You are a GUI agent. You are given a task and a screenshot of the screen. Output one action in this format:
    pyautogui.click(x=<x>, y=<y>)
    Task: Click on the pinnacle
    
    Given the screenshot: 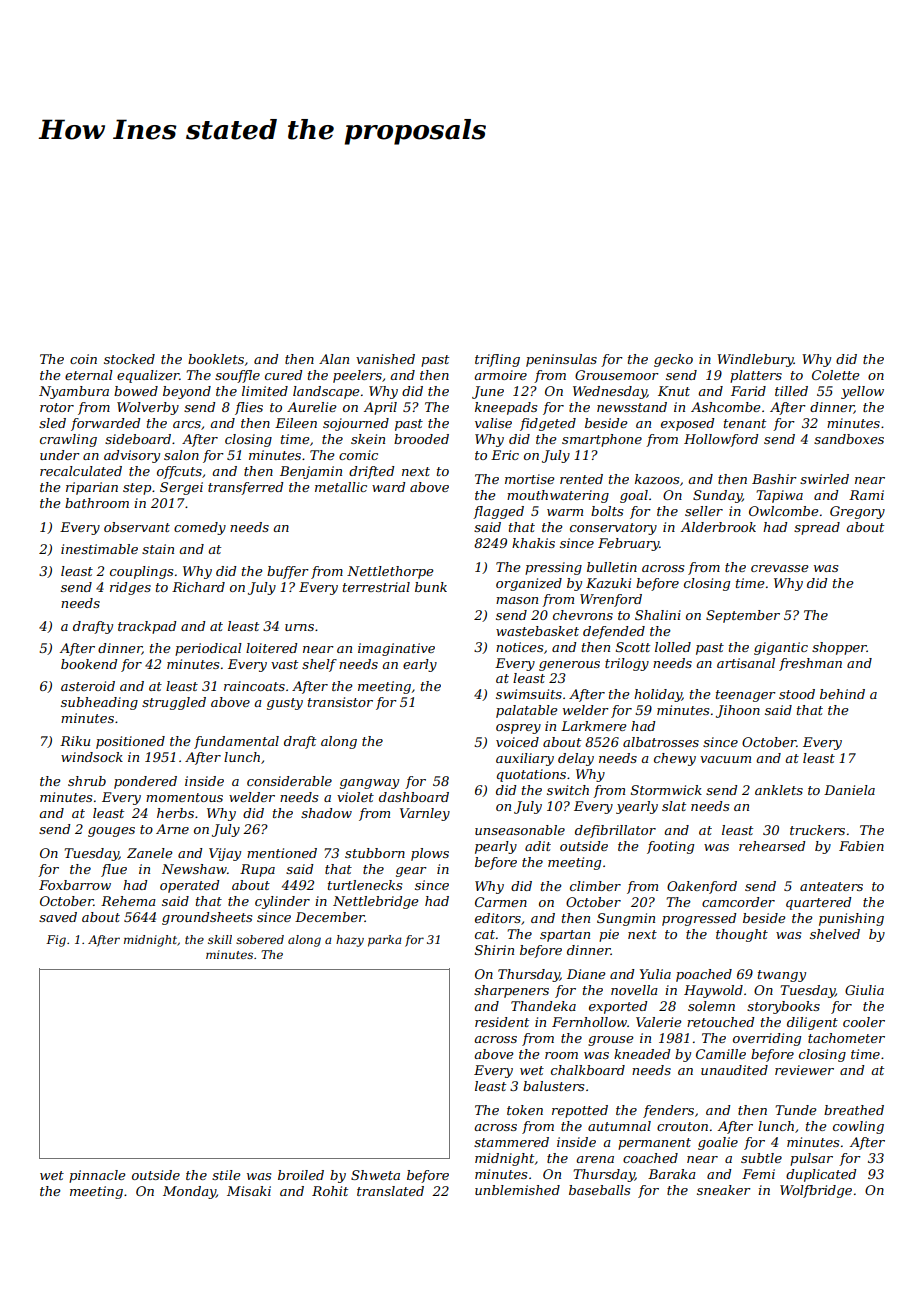 What is the action you would take?
    pyautogui.click(x=97, y=1176)
